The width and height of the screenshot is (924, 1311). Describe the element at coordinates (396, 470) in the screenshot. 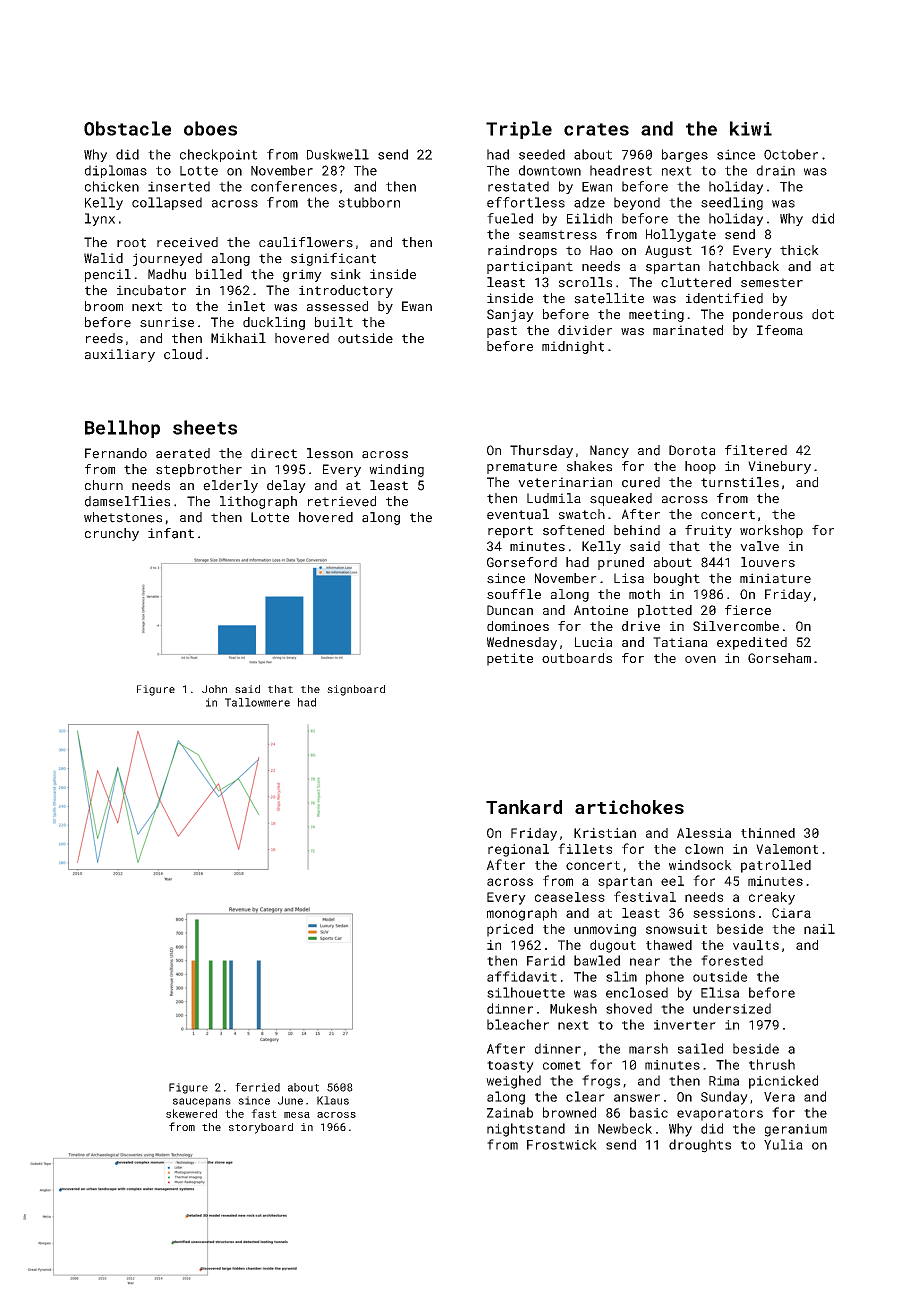

I see `winding` at that location.
